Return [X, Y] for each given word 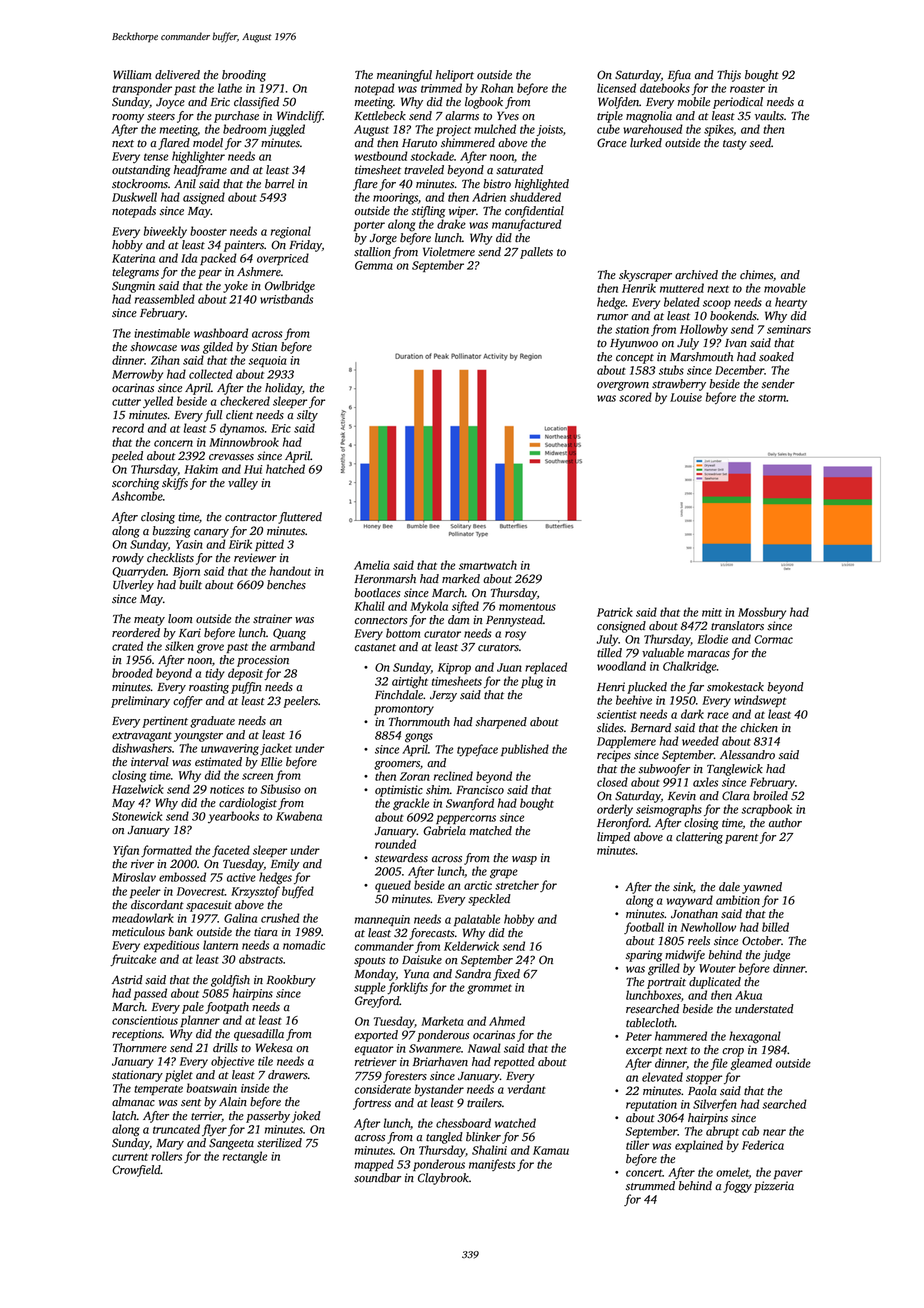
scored [635, 397]
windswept [760, 701]
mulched [495, 129]
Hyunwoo [634, 344]
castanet [375, 648]
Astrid [127, 979]
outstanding [141, 171]
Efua [679, 76]
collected [211, 374]
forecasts [432, 934]
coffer [188, 702]
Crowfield [136, 1171]
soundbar [377, 1178]
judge [776, 956]
